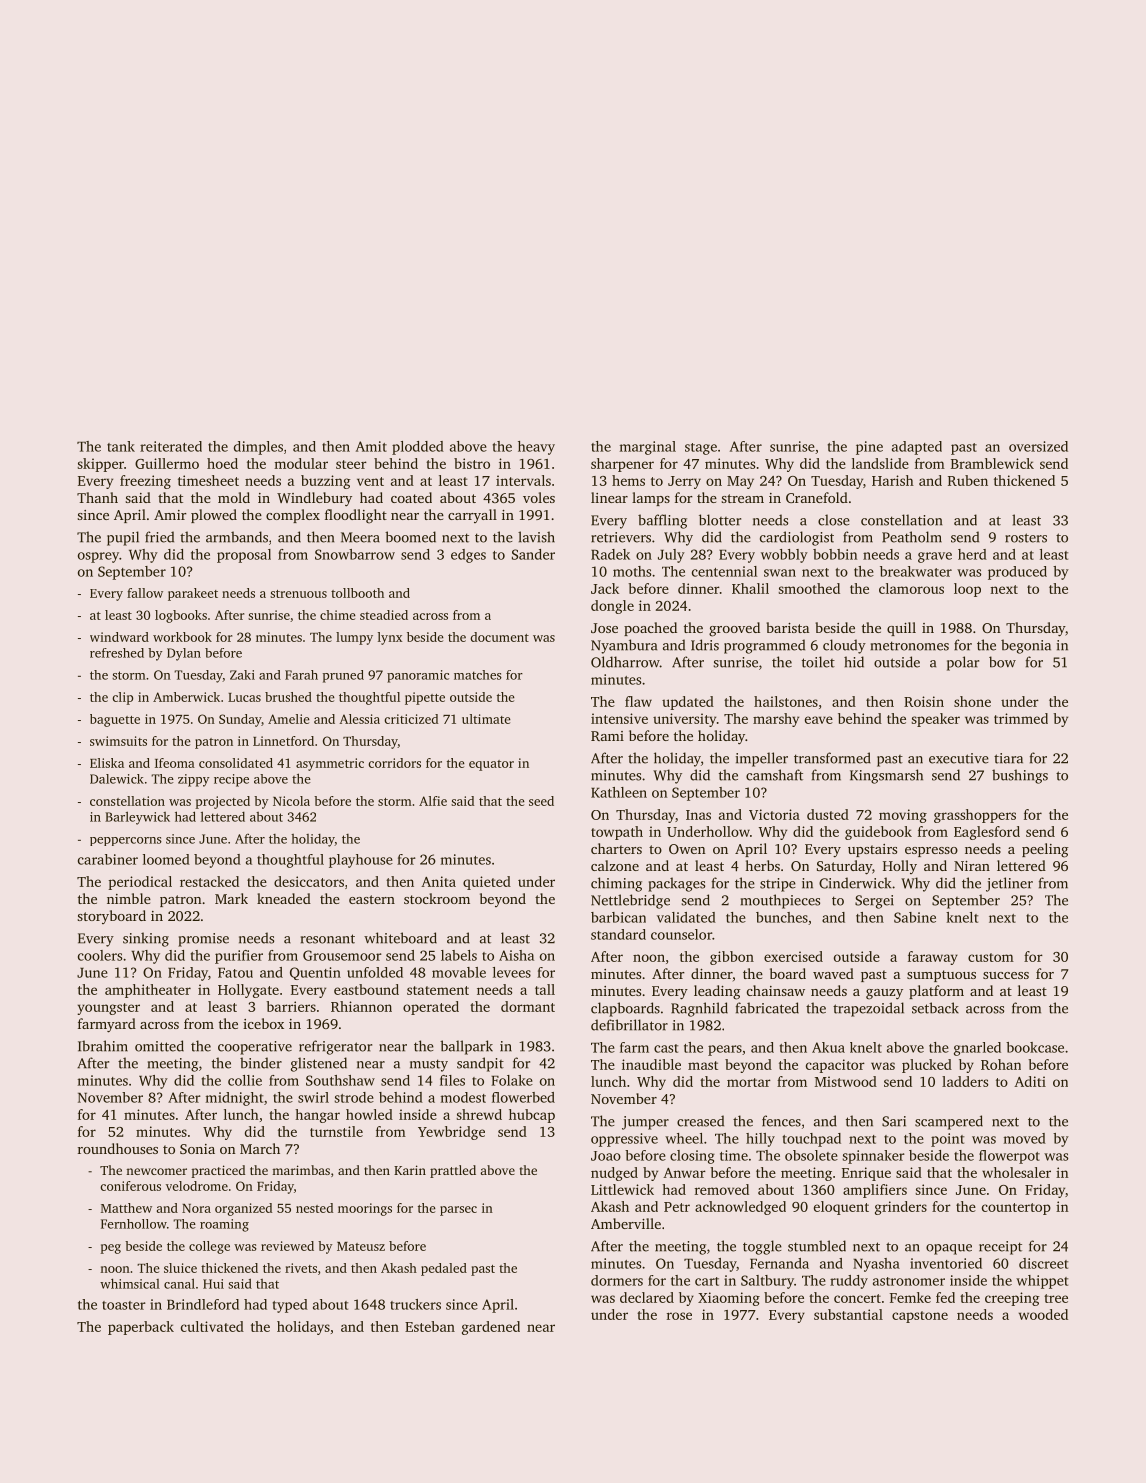  I want to click on oversized, so click(1038, 446).
